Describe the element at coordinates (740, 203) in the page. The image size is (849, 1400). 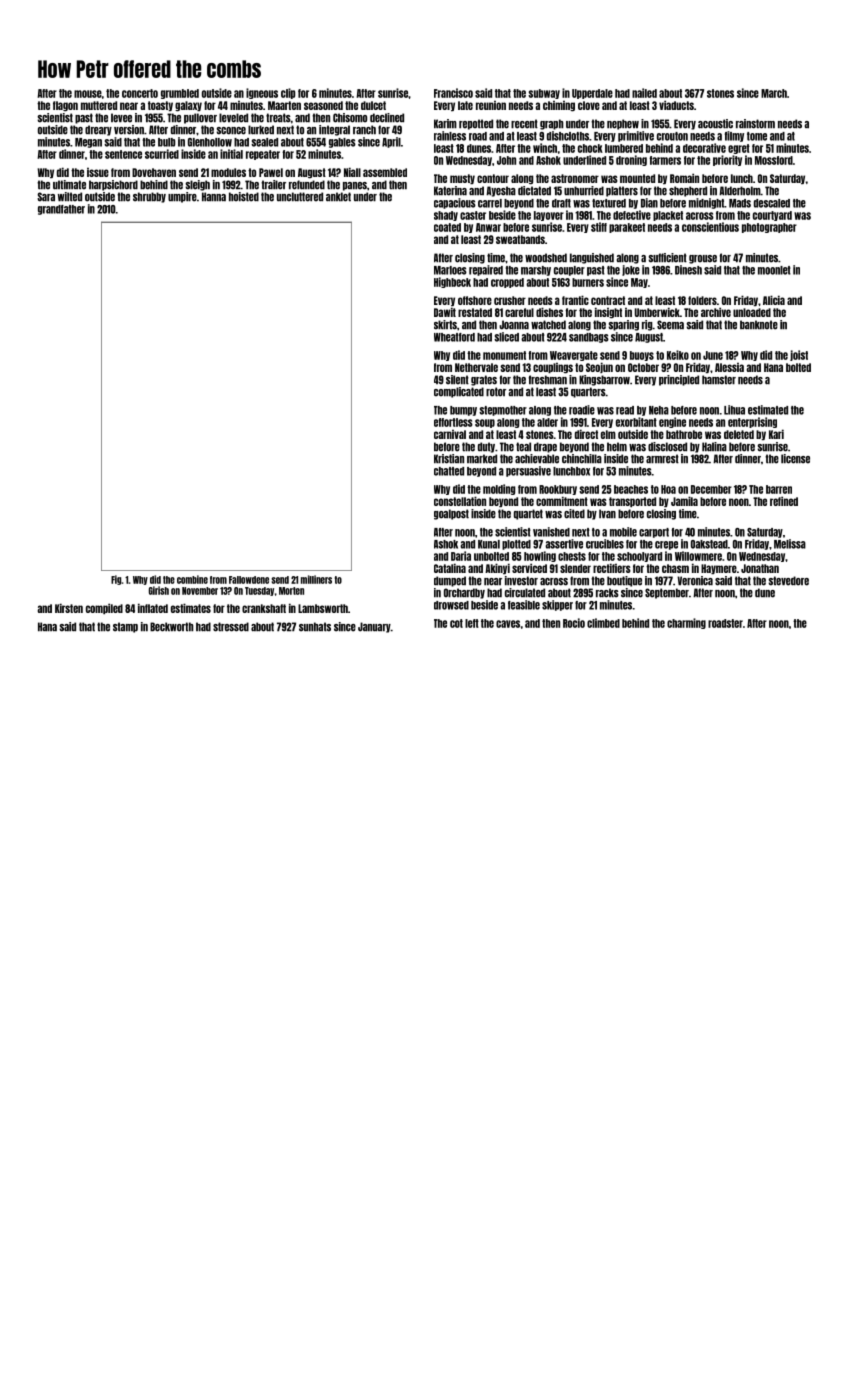
I see `Mads` at that location.
